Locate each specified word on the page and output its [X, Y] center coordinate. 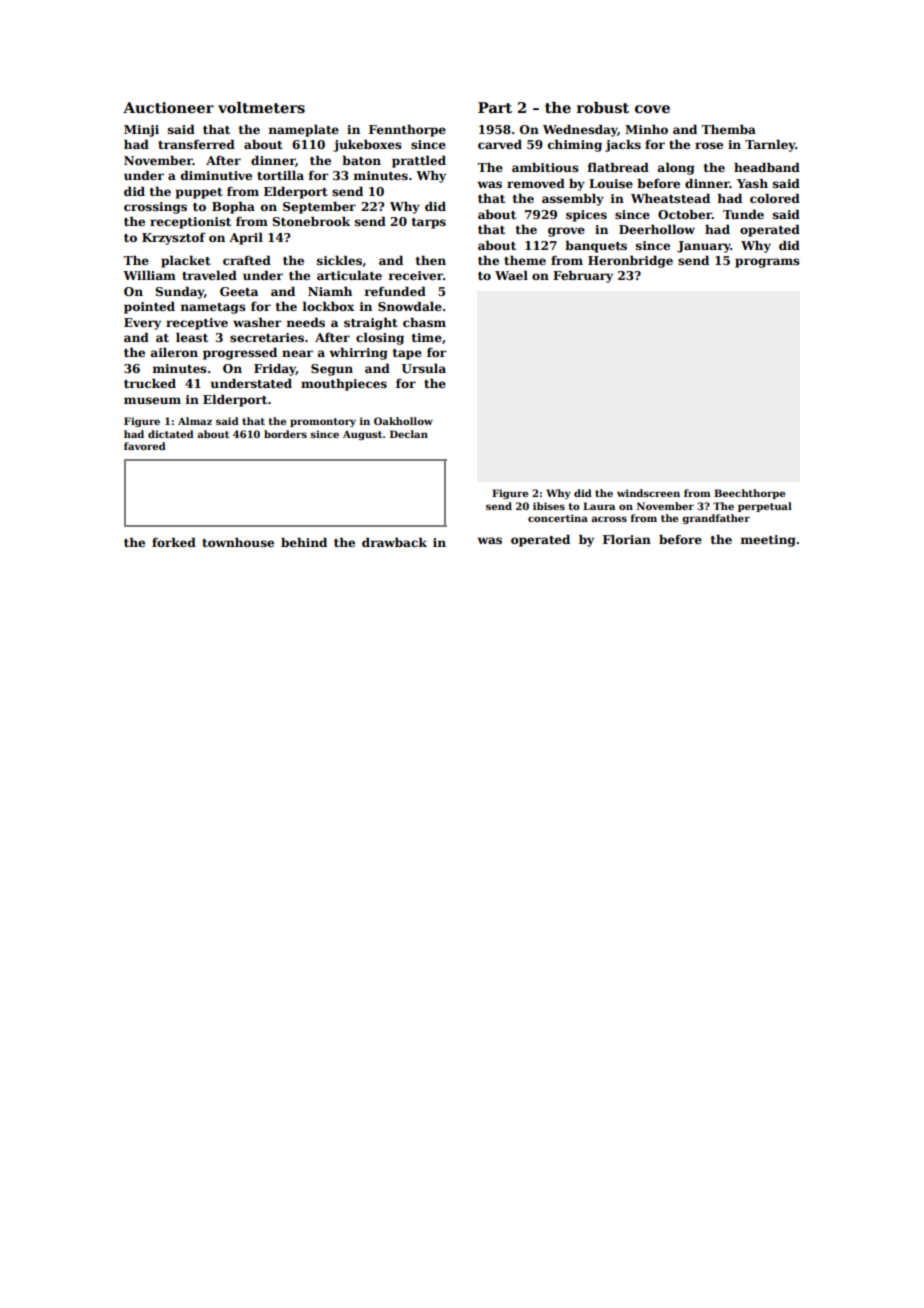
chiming [575, 145]
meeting [768, 541]
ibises [549, 506]
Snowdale [410, 306]
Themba [728, 129]
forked [174, 542]
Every [142, 324]
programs [767, 263]
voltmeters [261, 107]
